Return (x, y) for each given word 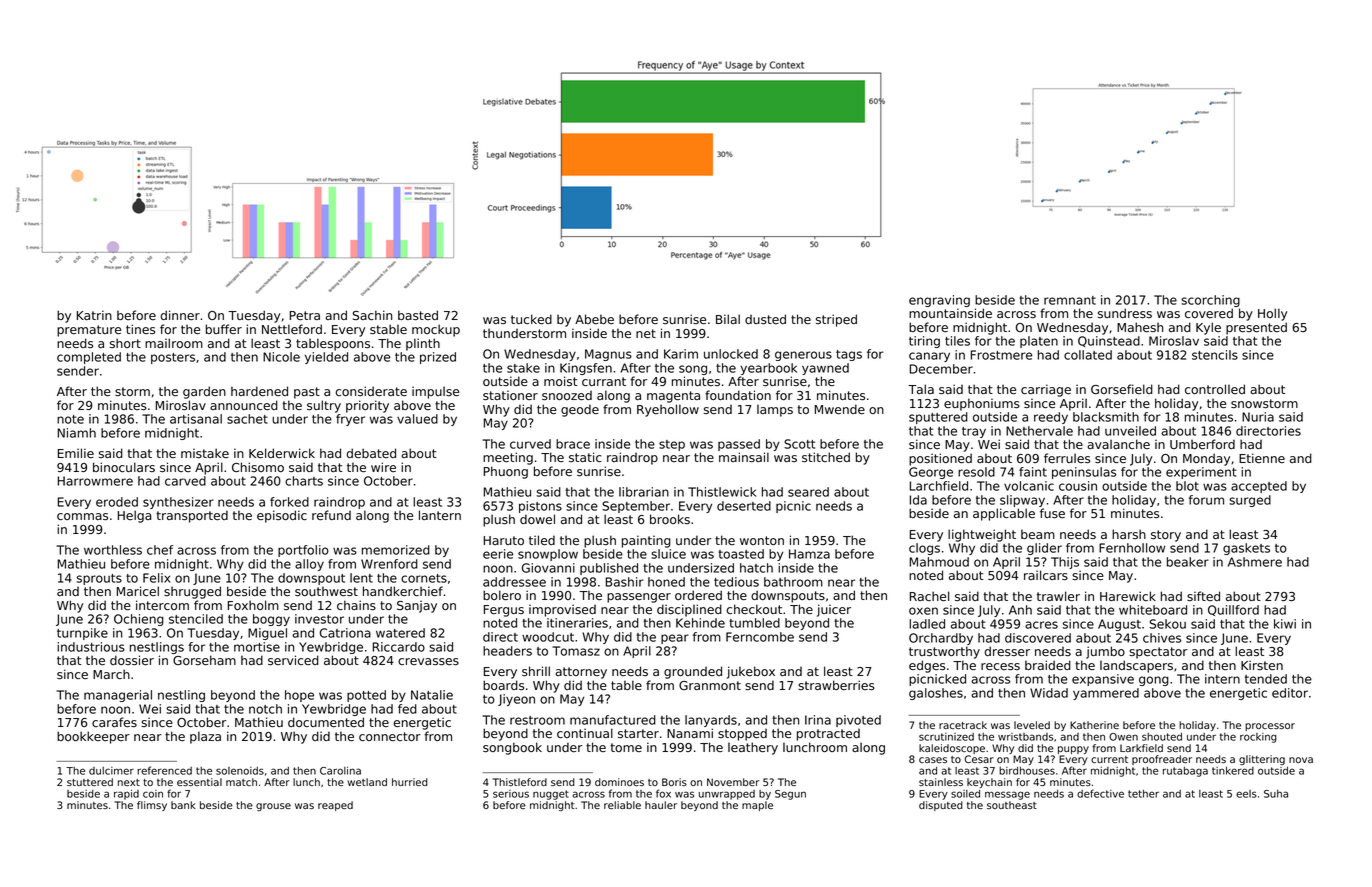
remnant (1070, 300)
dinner (180, 315)
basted (418, 315)
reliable (622, 805)
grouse (273, 807)
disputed (941, 806)
